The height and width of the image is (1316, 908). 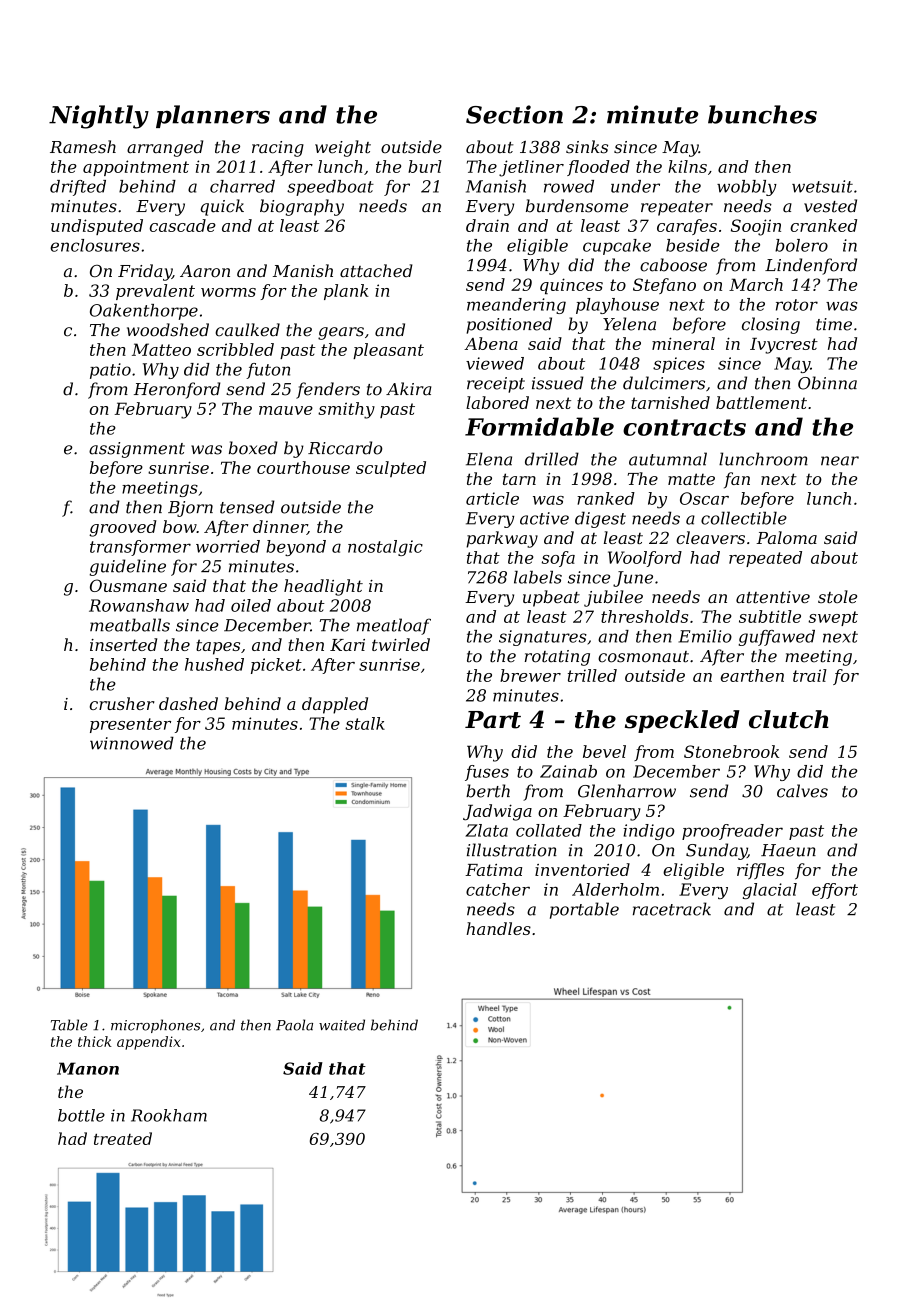 I want to click on planners, so click(x=213, y=116).
